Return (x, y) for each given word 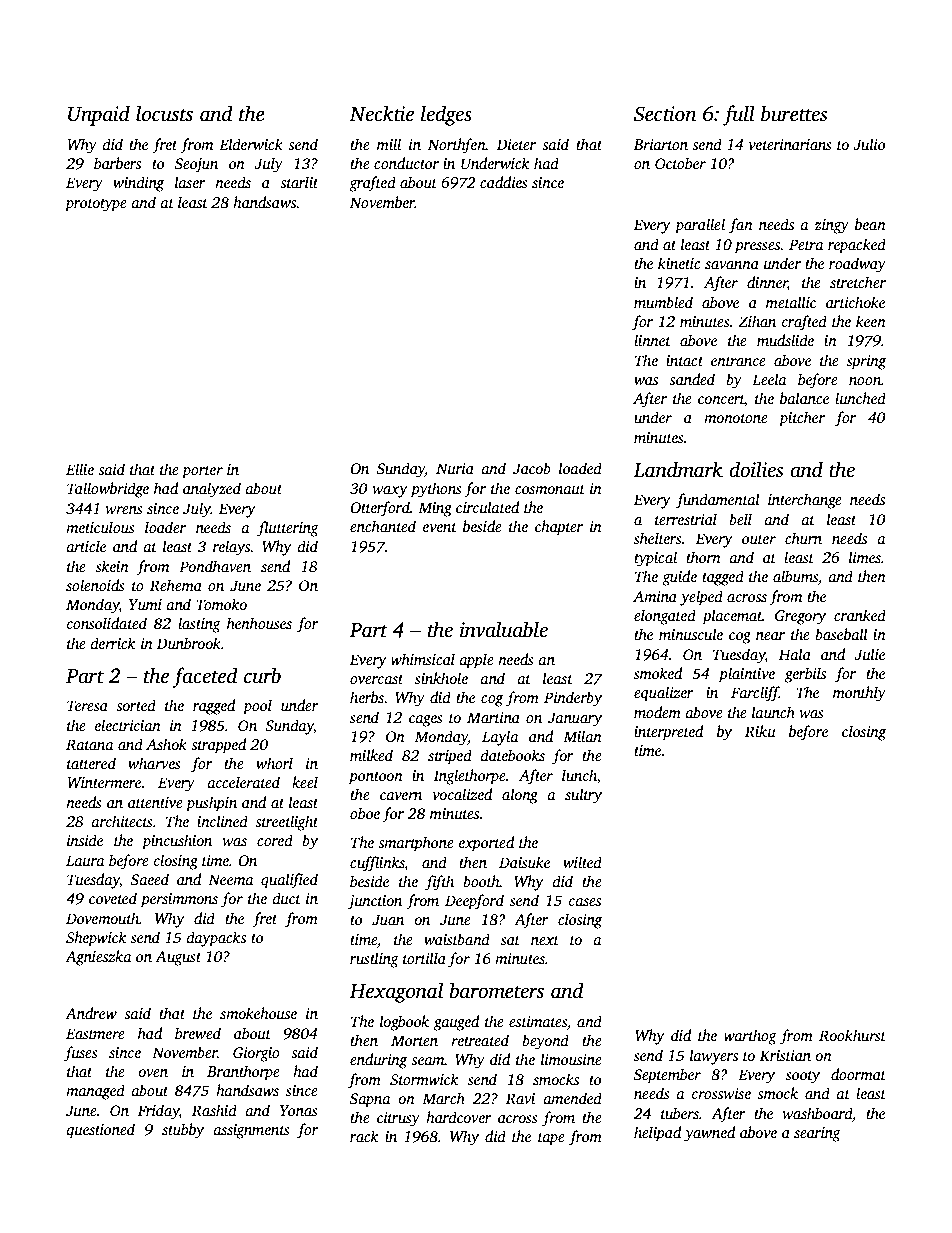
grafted (372, 184)
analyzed (212, 490)
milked (371, 755)
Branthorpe (243, 1073)
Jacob (532, 468)
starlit (299, 182)
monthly (859, 694)
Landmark (678, 469)
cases (585, 902)
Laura (85, 860)
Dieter (516, 144)
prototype (96, 205)
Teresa (87, 705)
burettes (794, 113)
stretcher (858, 282)
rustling (374, 960)
